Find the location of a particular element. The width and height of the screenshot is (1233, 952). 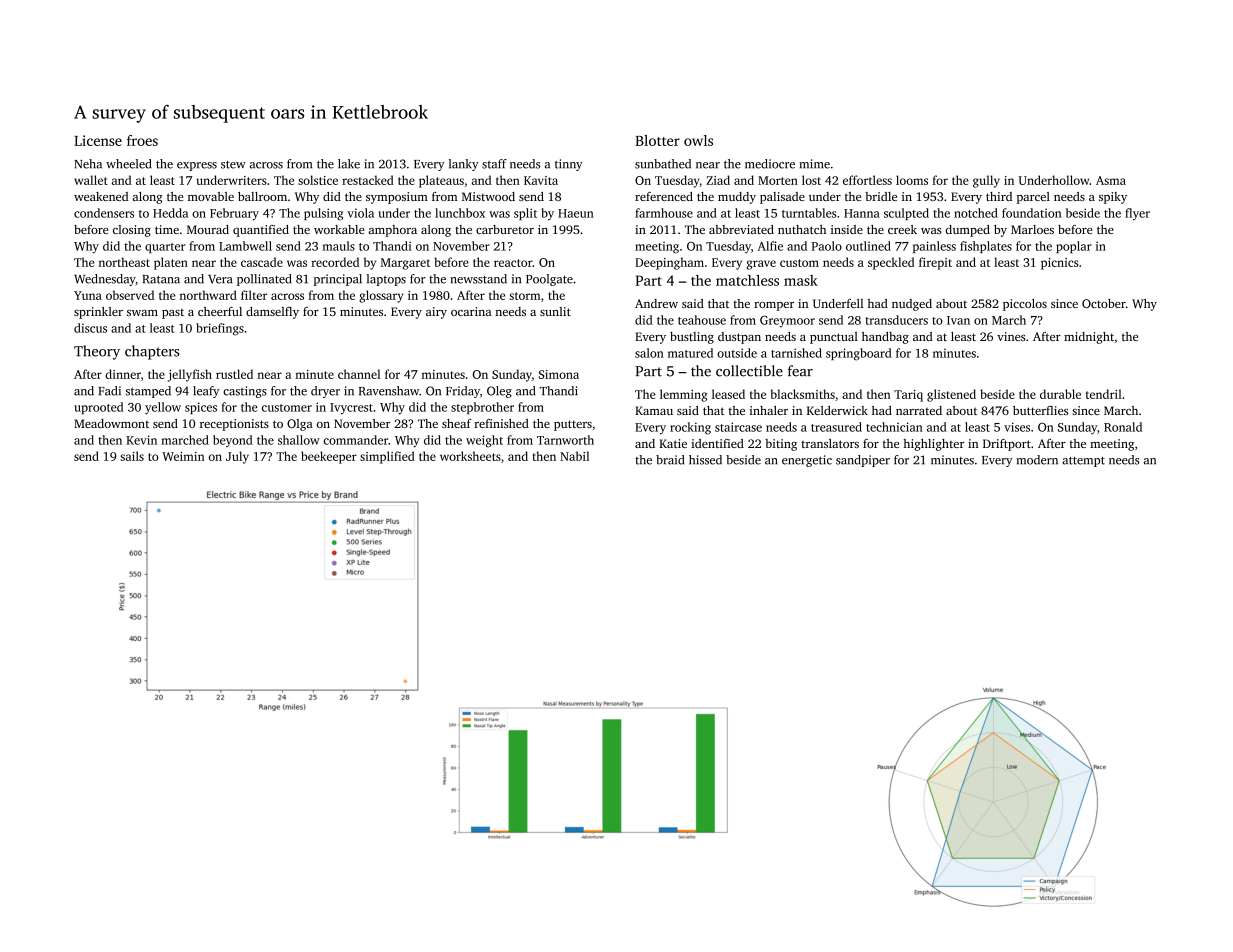

beekeeper is located at coordinates (329, 457).
